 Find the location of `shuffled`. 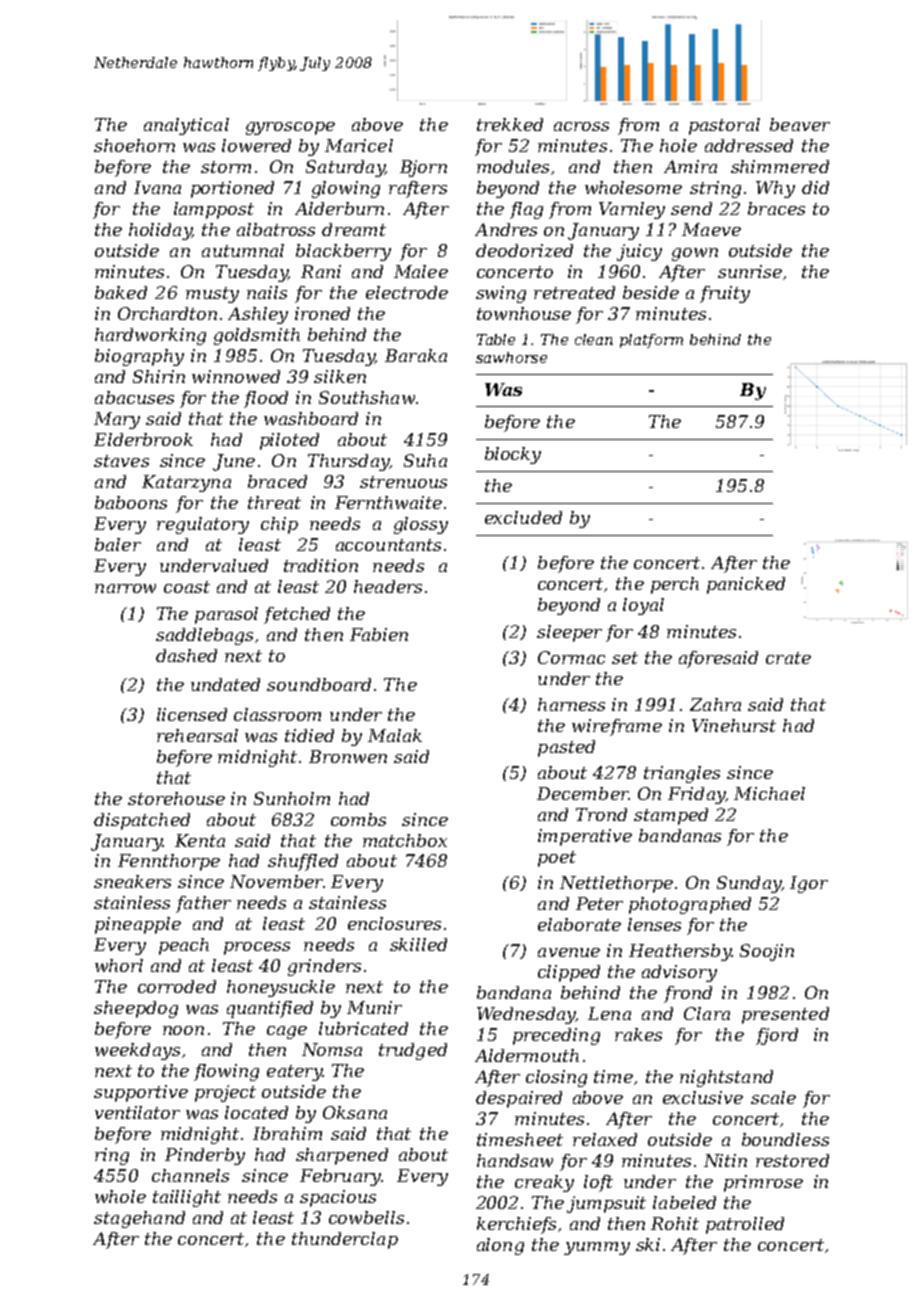

shuffled is located at coordinates (303, 862).
